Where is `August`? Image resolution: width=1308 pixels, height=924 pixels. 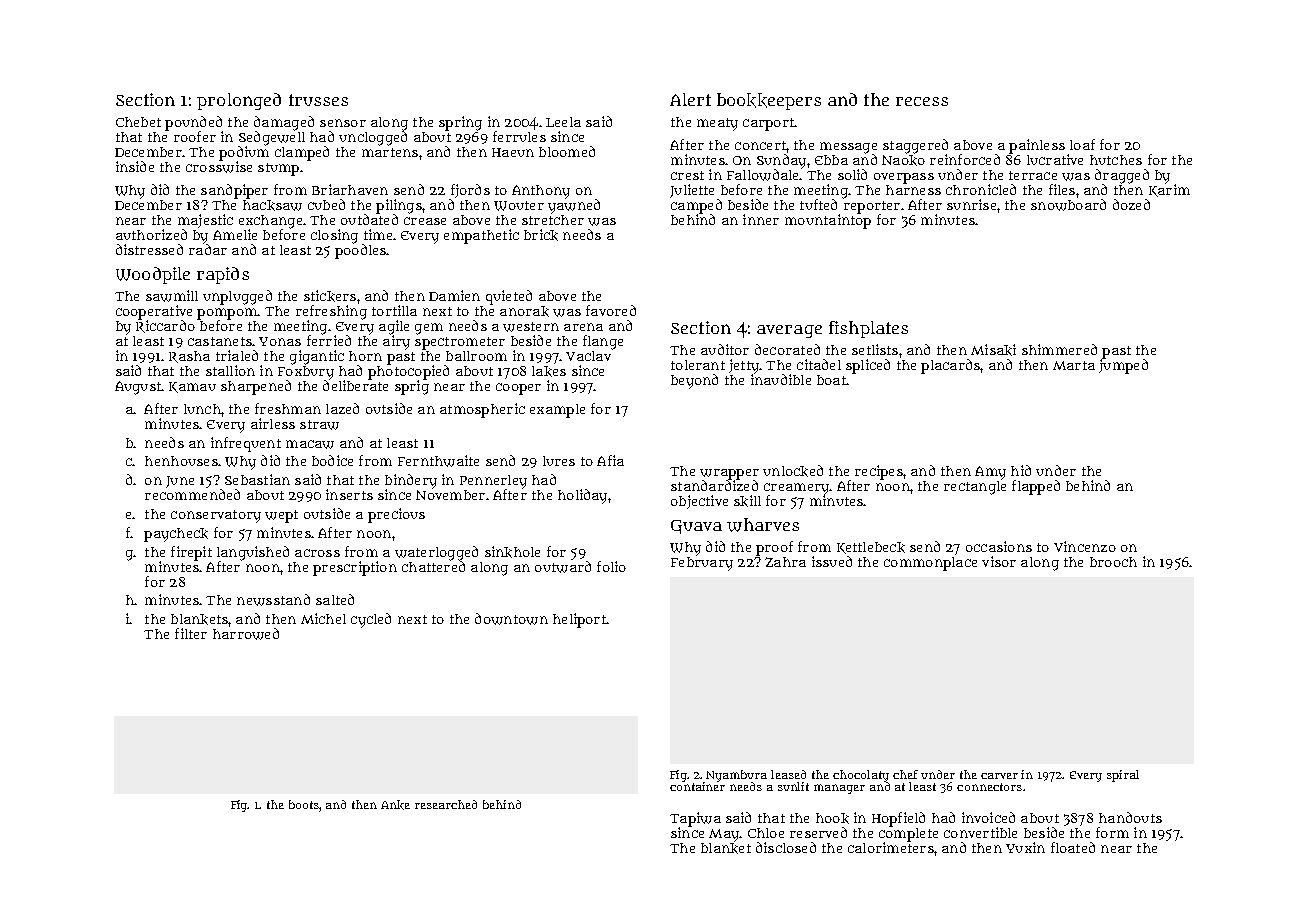
August is located at coordinates (138, 388).
